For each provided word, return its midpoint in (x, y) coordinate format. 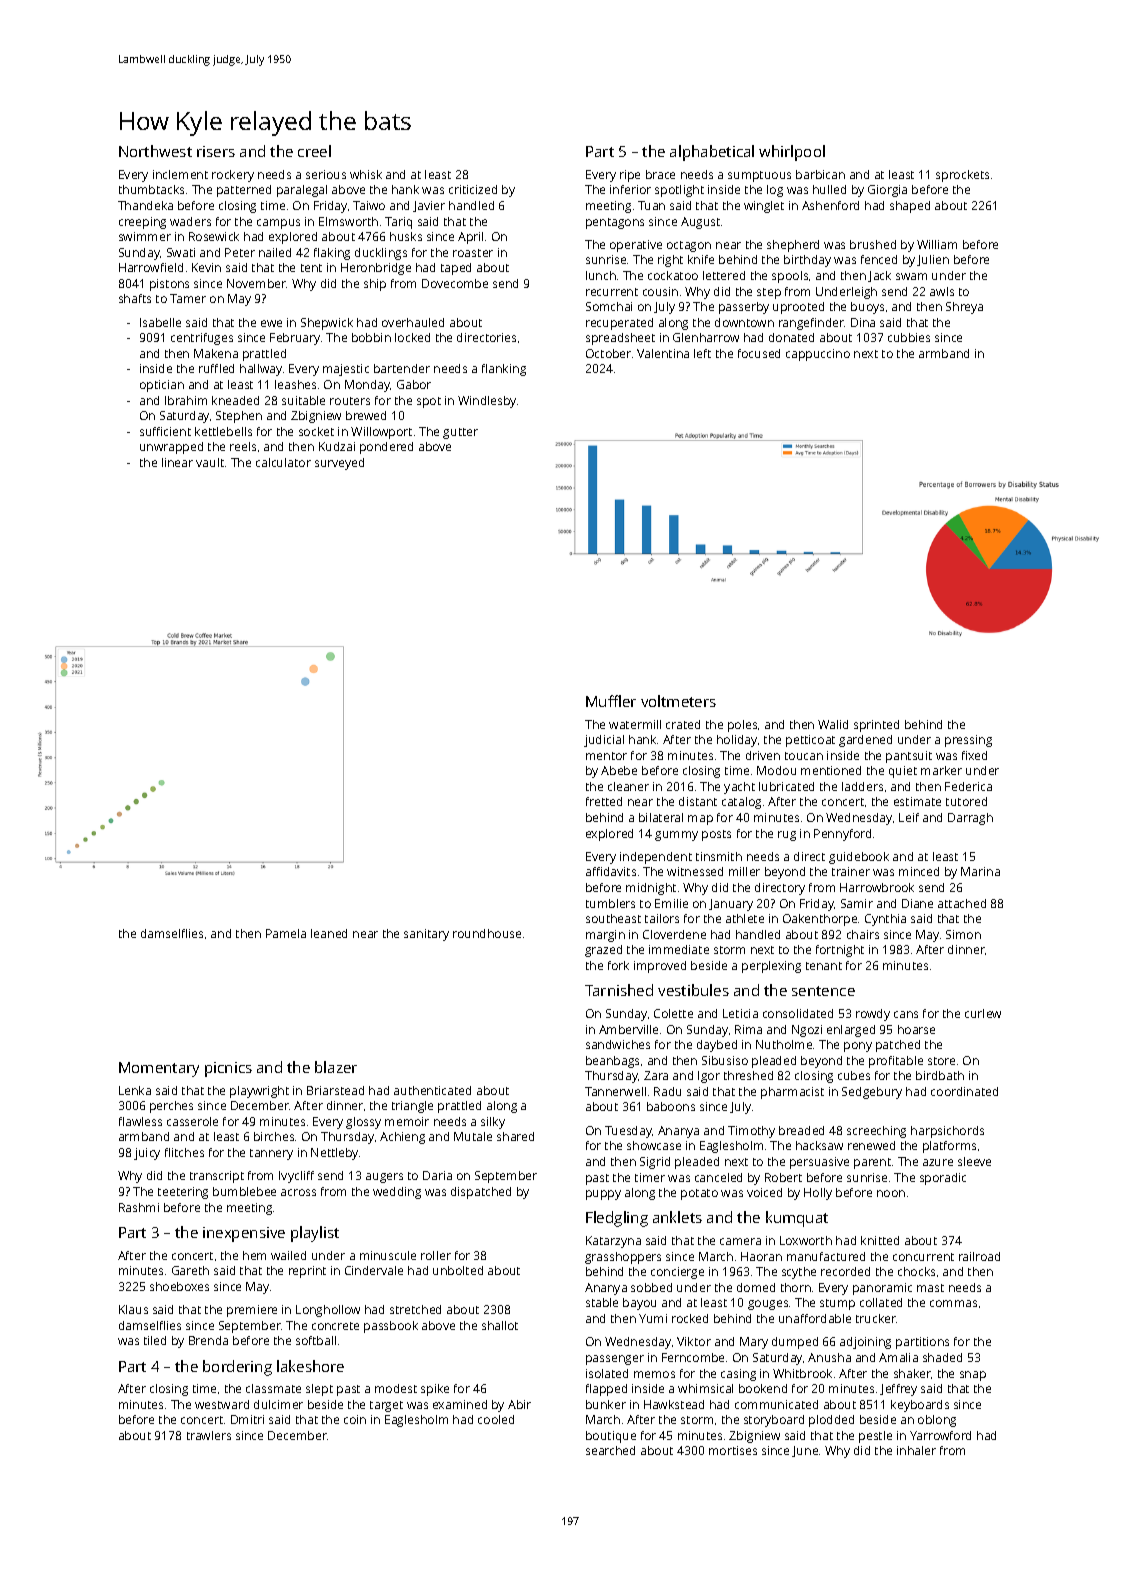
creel (314, 151)
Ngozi (807, 1031)
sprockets (962, 176)
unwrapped (171, 448)
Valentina (663, 353)
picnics (228, 1069)
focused (759, 353)
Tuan (651, 205)
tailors (662, 918)
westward (222, 1404)
